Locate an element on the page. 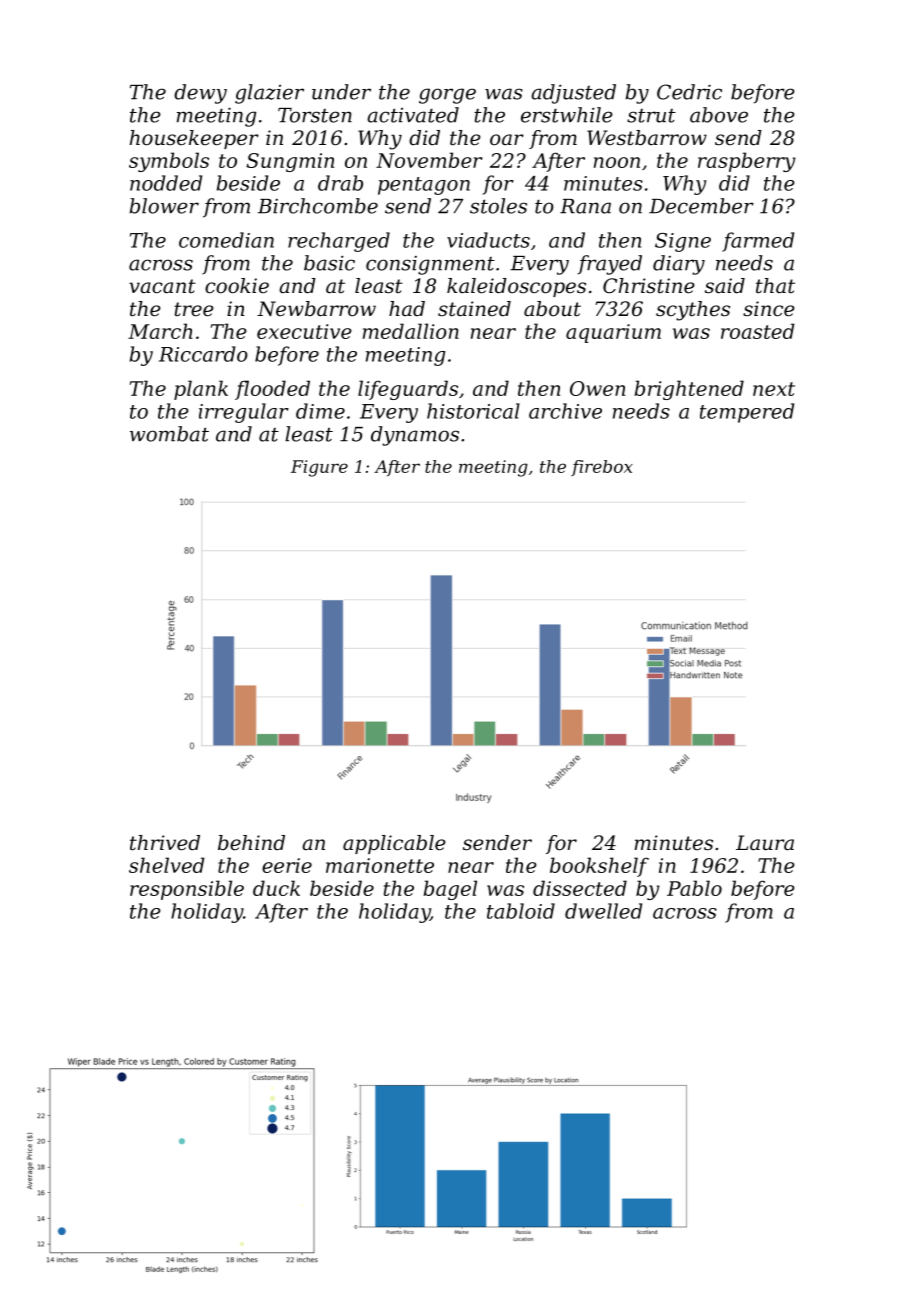  bookshelf is located at coordinates (599, 867).
